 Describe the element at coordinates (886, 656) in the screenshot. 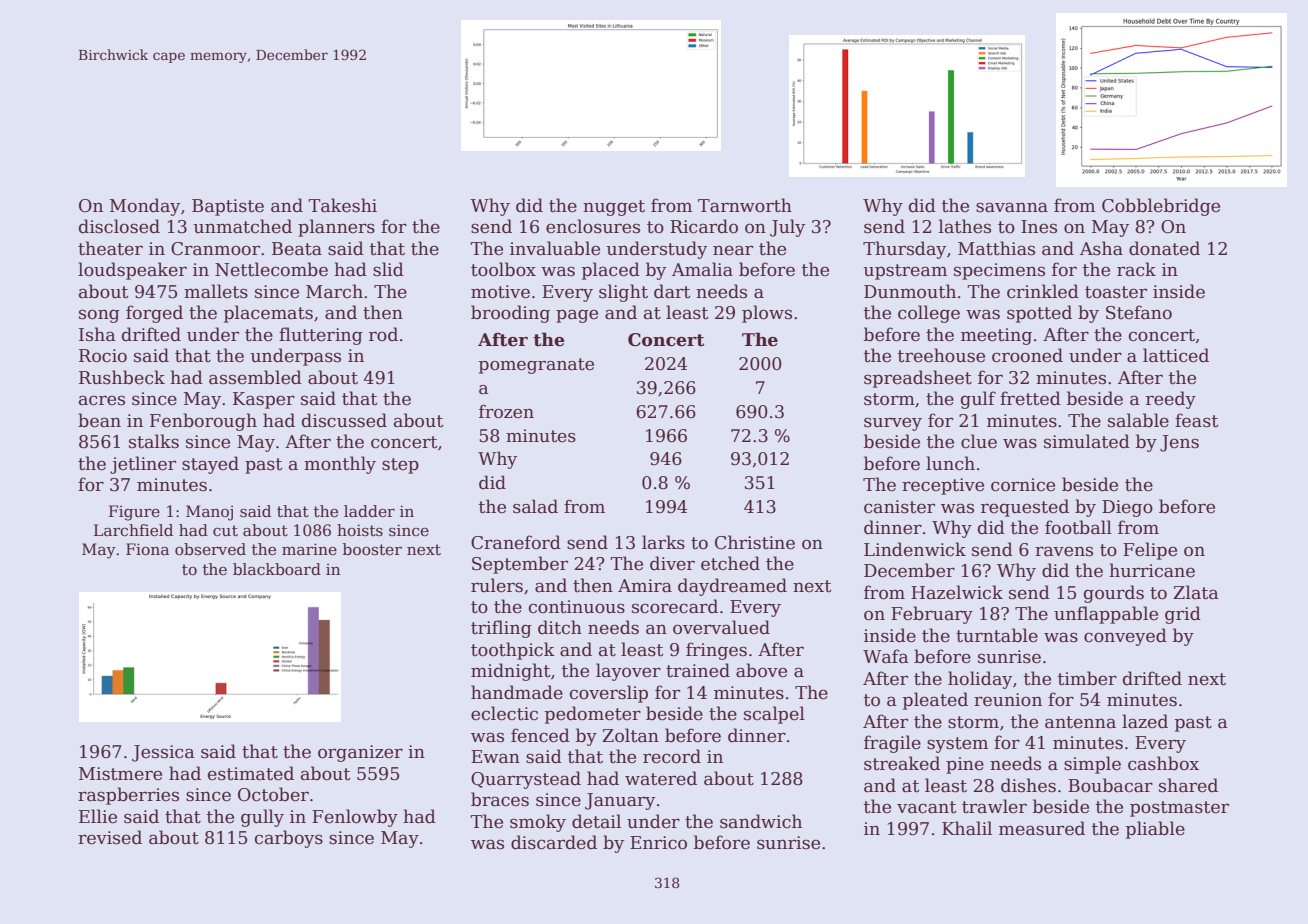

I see `Wafa` at that location.
